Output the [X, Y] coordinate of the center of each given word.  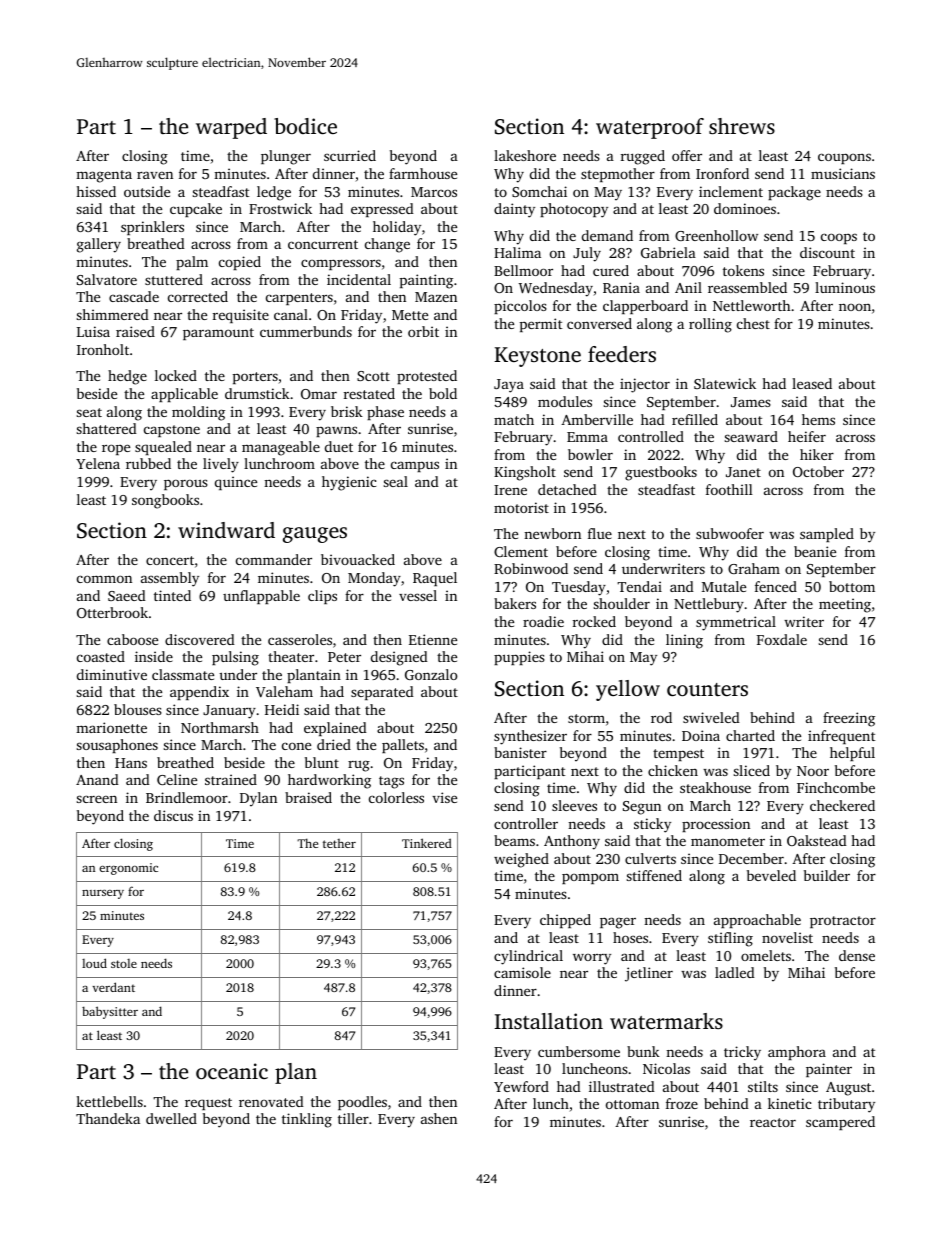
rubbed [148, 463]
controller [526, 823]
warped [231, 128]
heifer [807, 436]
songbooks [165, 501]
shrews [742, 126]
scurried [350, 155]
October [818, 471]
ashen [439, 1118]
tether [339, 843]
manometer [728, 841]
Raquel [435, 579]
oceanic [232, 1071]
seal [396, 481]
